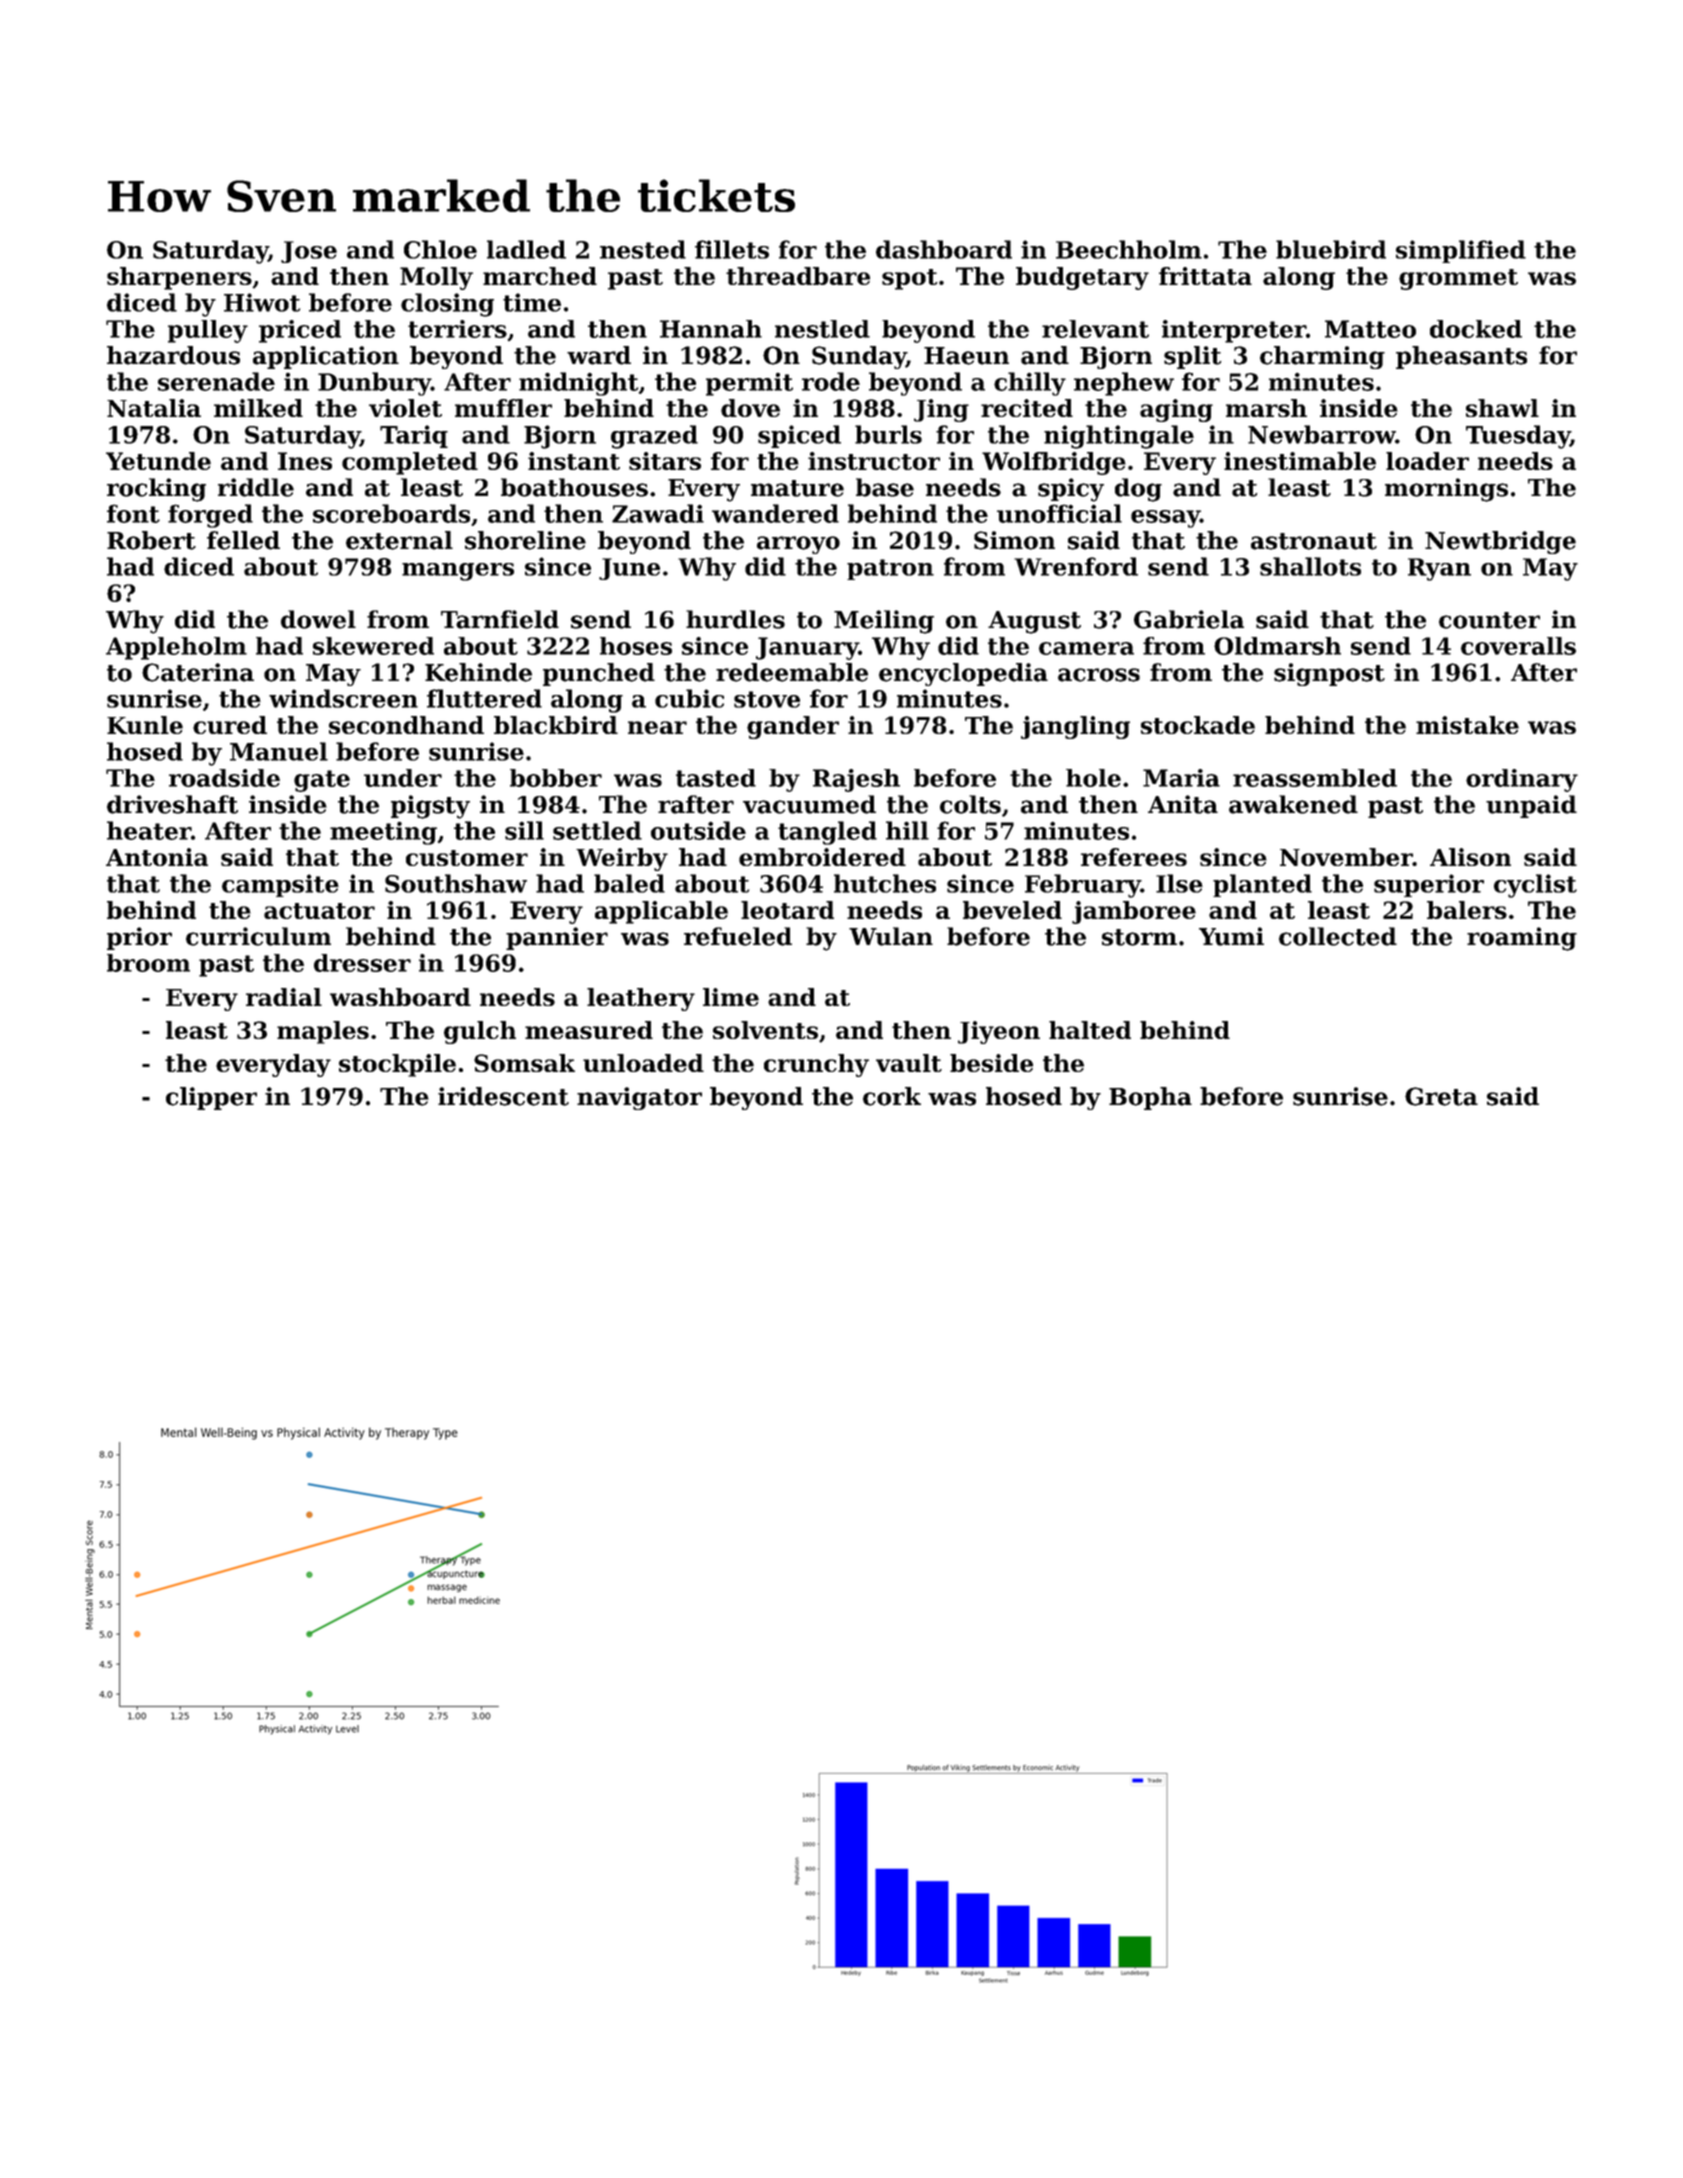  I want to click on hazardous, so click(173, 355).
